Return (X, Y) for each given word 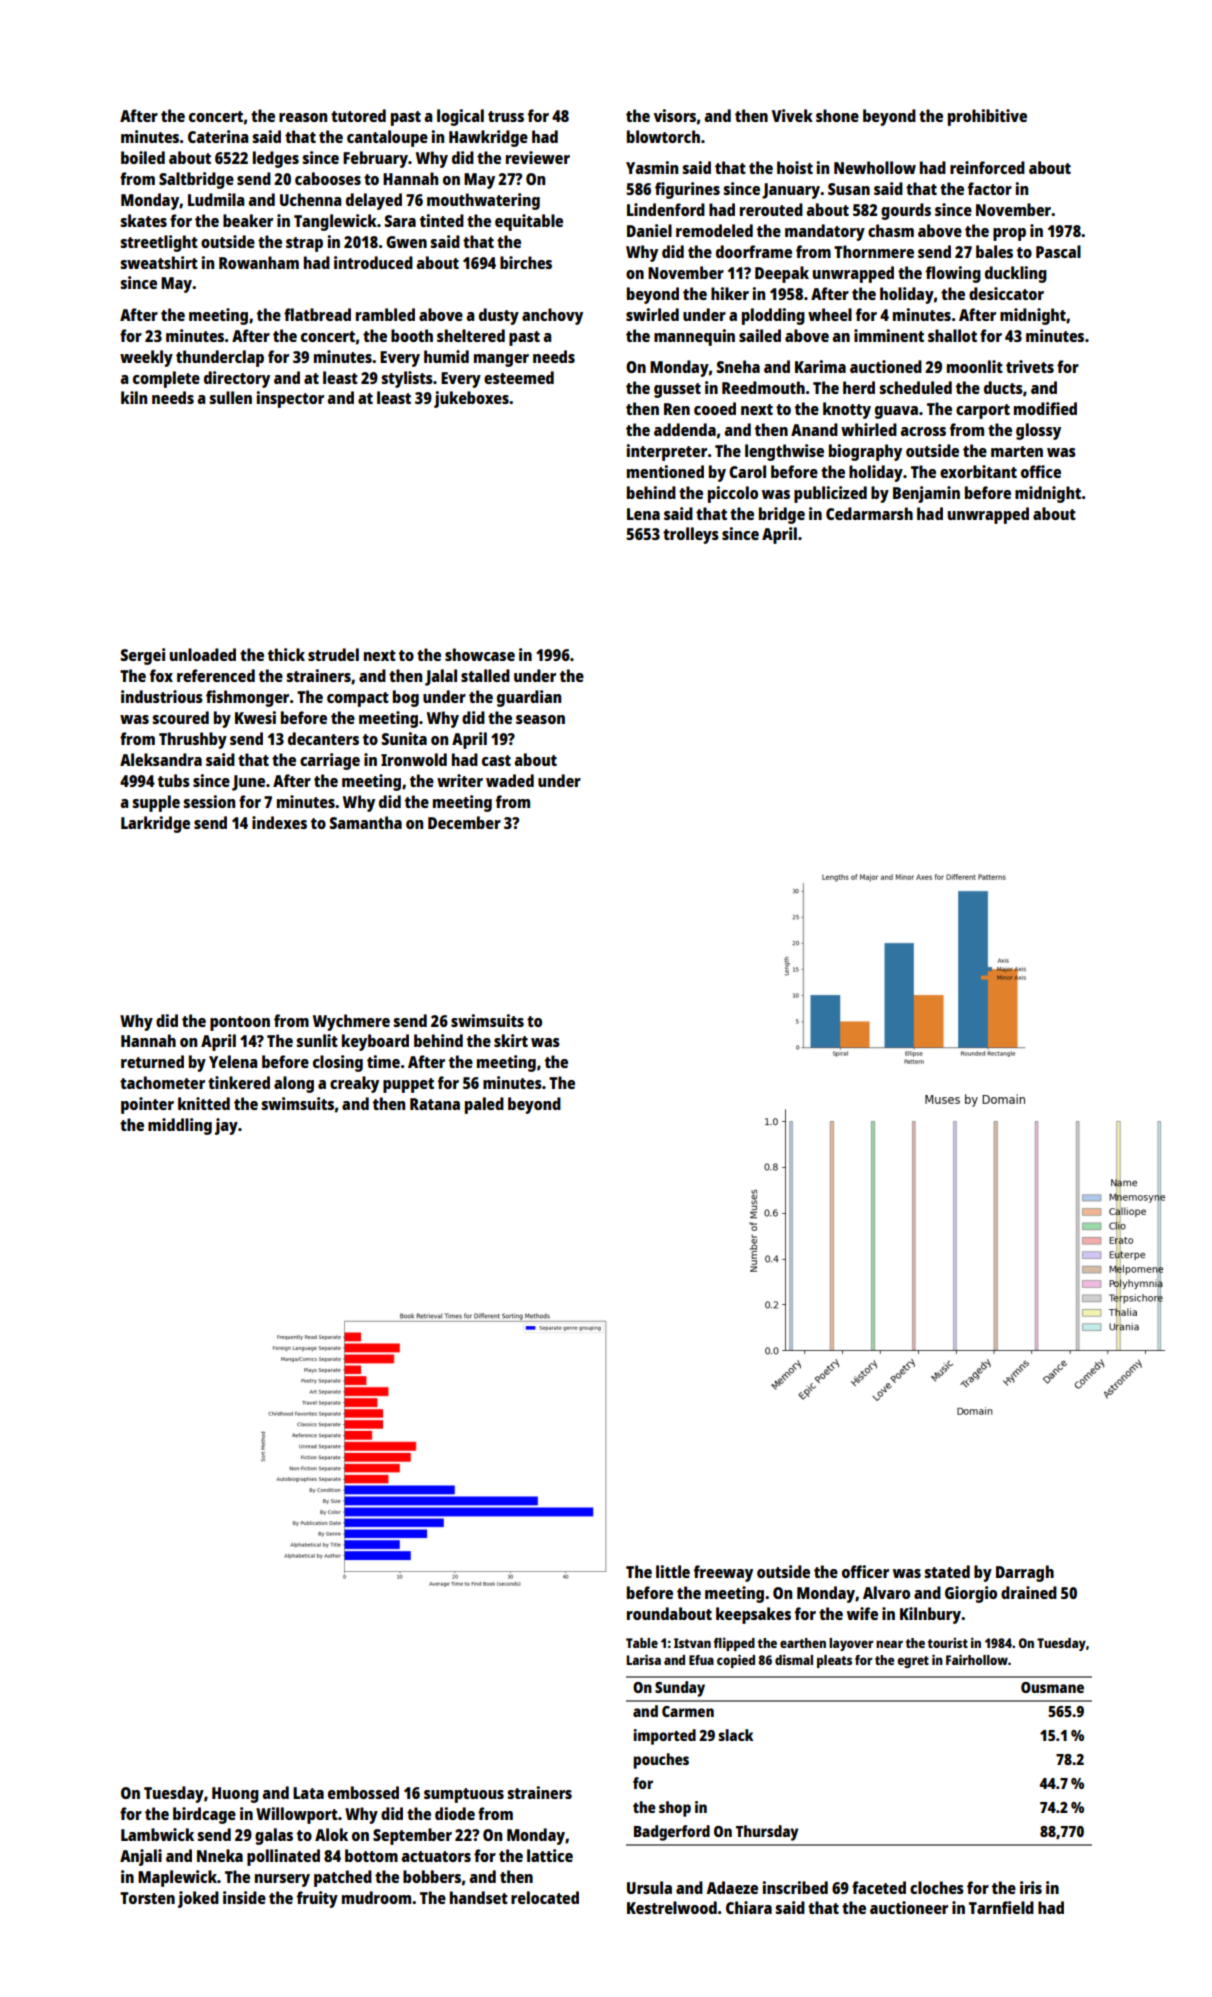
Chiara (749, 1907)
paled (484, 1105)
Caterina (218, 136)
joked (198, 1899)
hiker (730, 293)
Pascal (1058, 251)
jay (226, 1126)
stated (947, 1571)
